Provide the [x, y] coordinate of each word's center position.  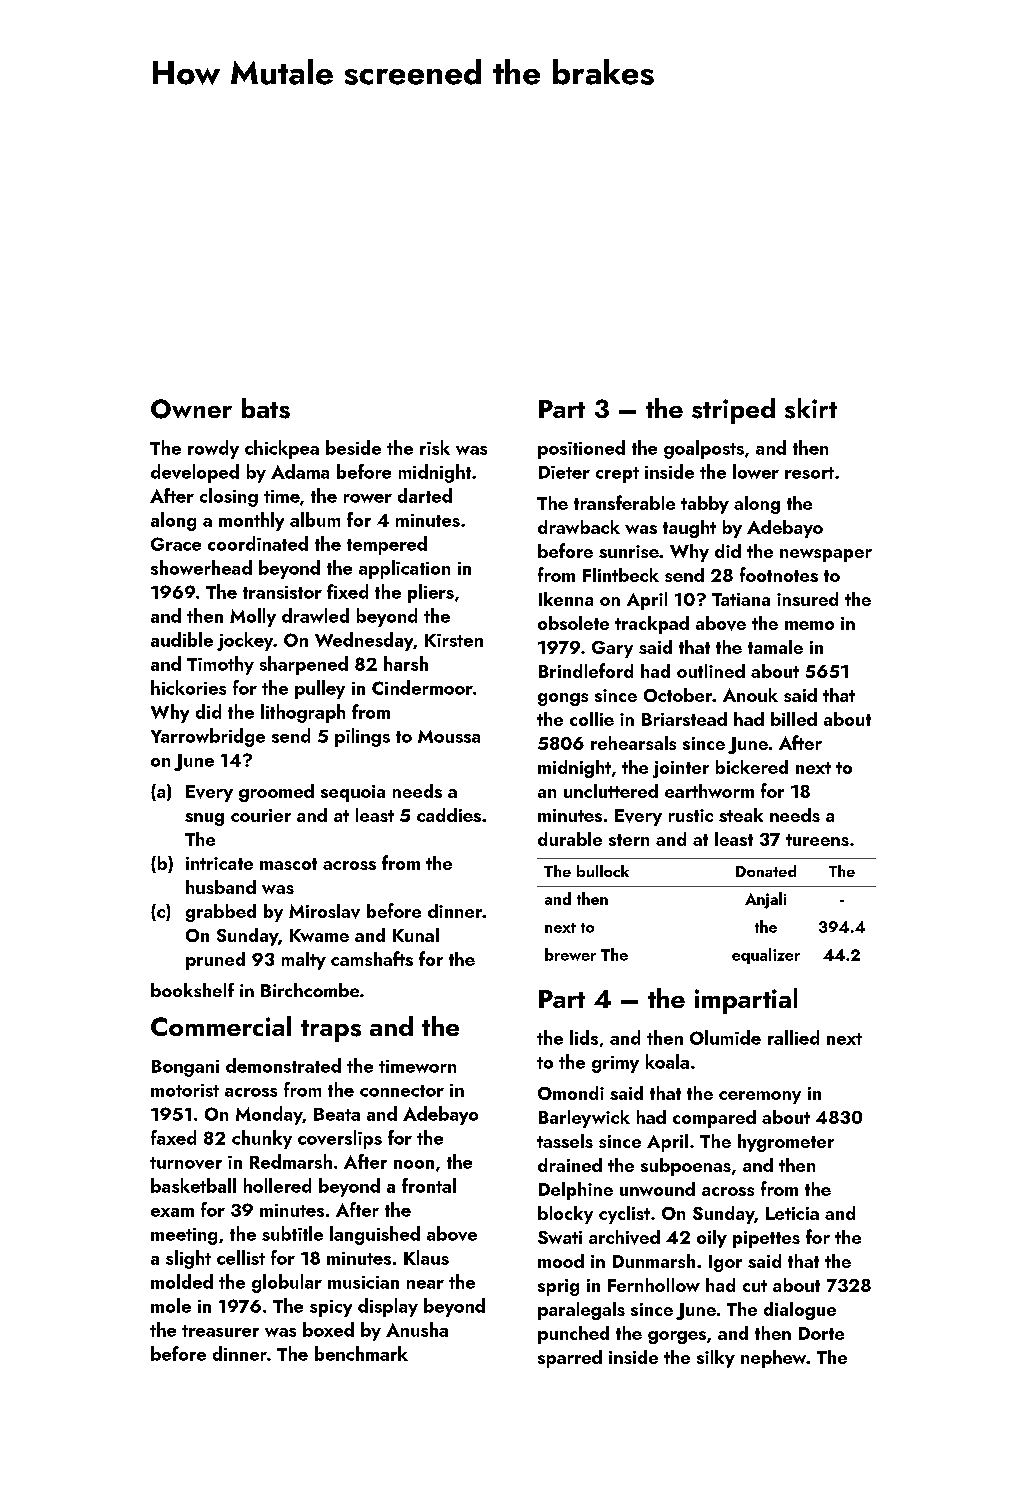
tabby [705, 505]
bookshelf [192, 990]
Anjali [765, 900]
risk [435, 447]
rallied [793, 1037]
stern [629, 840]
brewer [570, 954]
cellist [241, 1257]
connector [402, 1091]
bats [266, 408]
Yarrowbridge [208, 737]
